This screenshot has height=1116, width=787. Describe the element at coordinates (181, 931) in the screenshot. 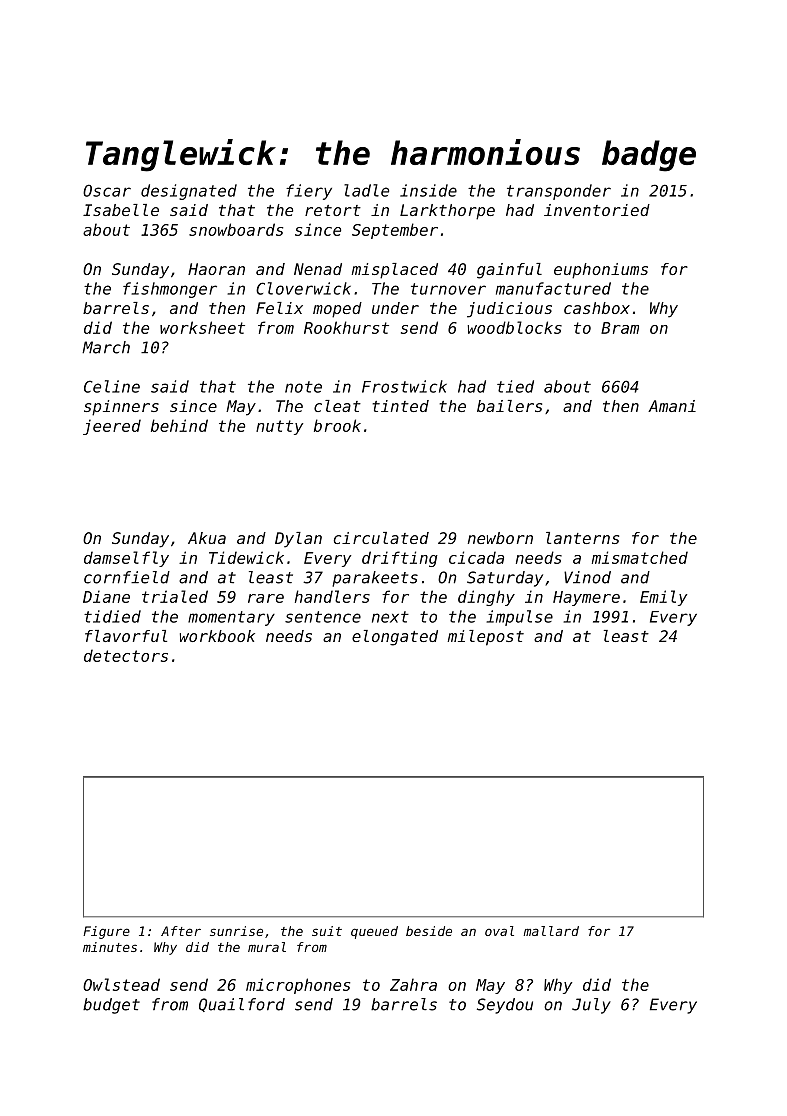

I see `After` at that location.
